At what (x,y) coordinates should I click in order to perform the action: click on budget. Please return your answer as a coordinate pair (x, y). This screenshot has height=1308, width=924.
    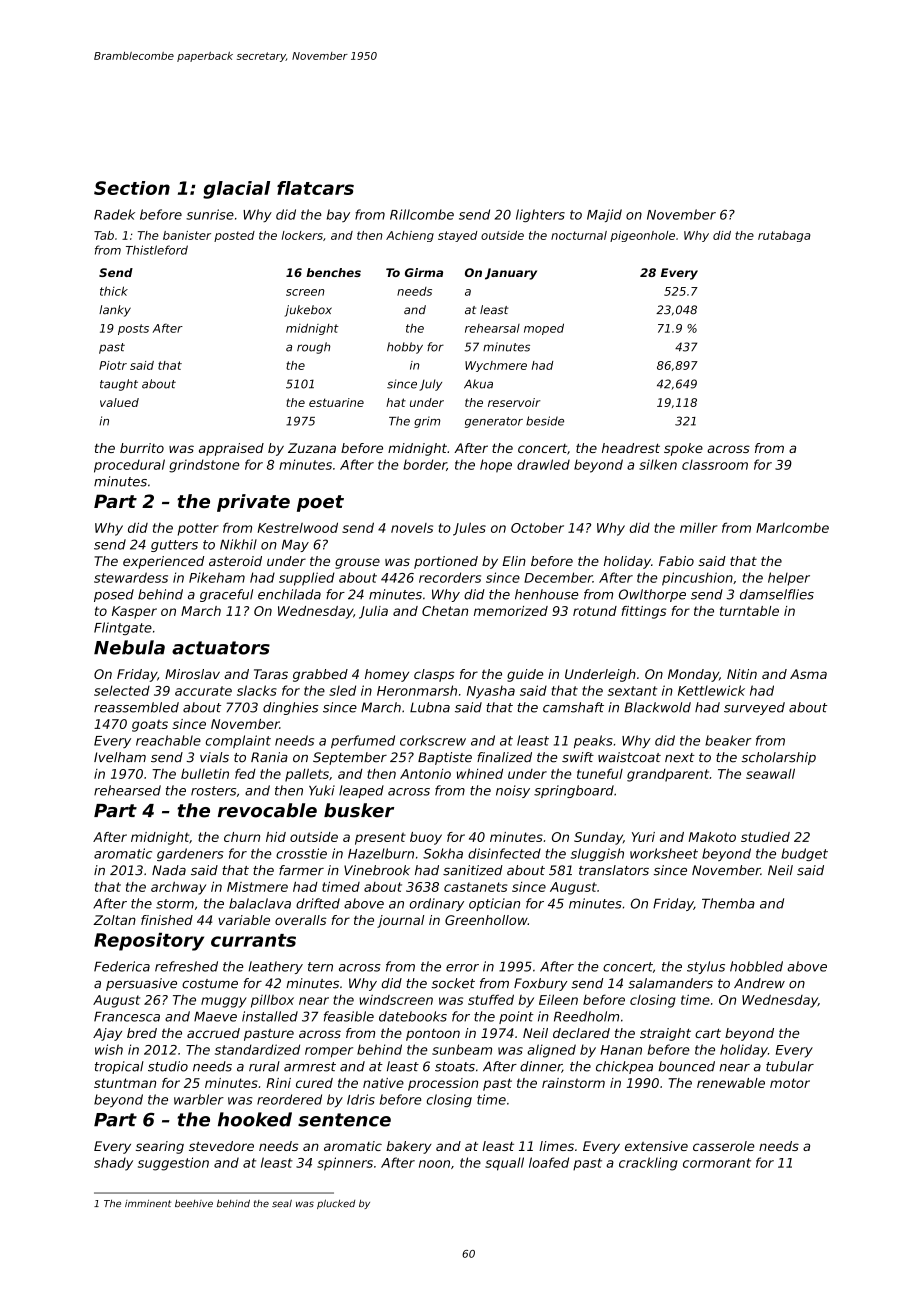
    Looking at the image, I should click on (804, 854).
